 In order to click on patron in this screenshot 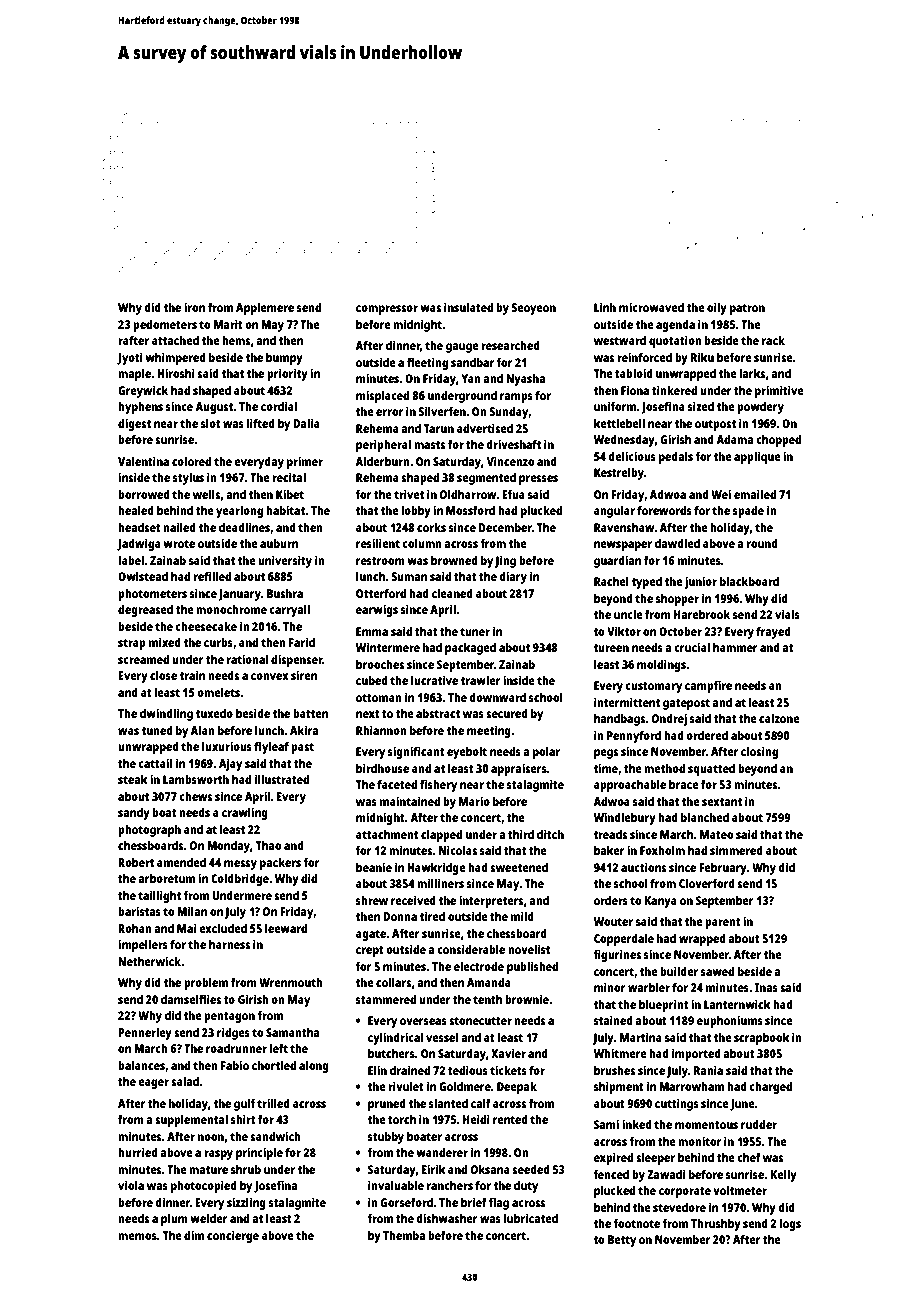, I will do `click(747, 309)`.
